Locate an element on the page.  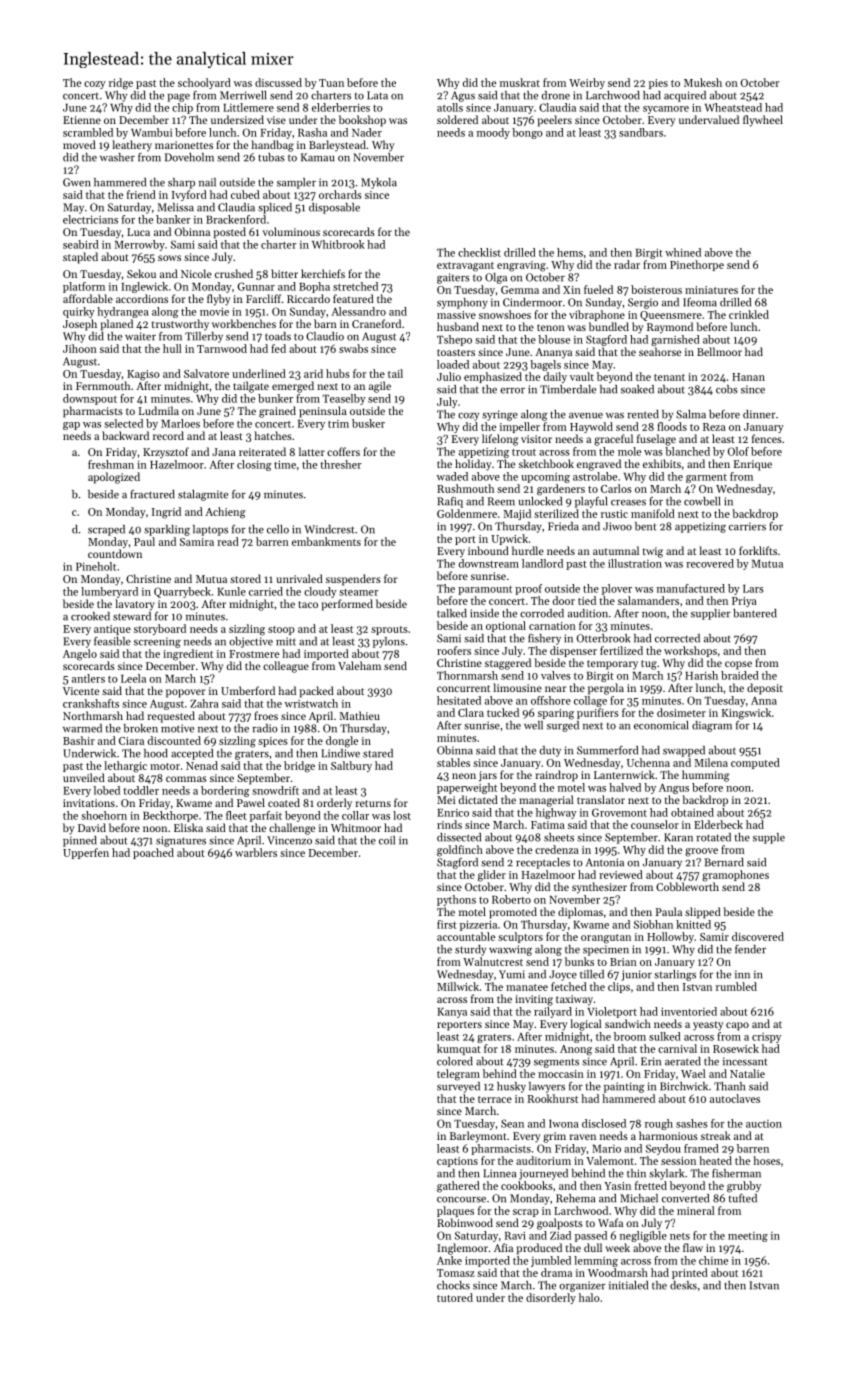
stables is located at coordinates (453, 762).
